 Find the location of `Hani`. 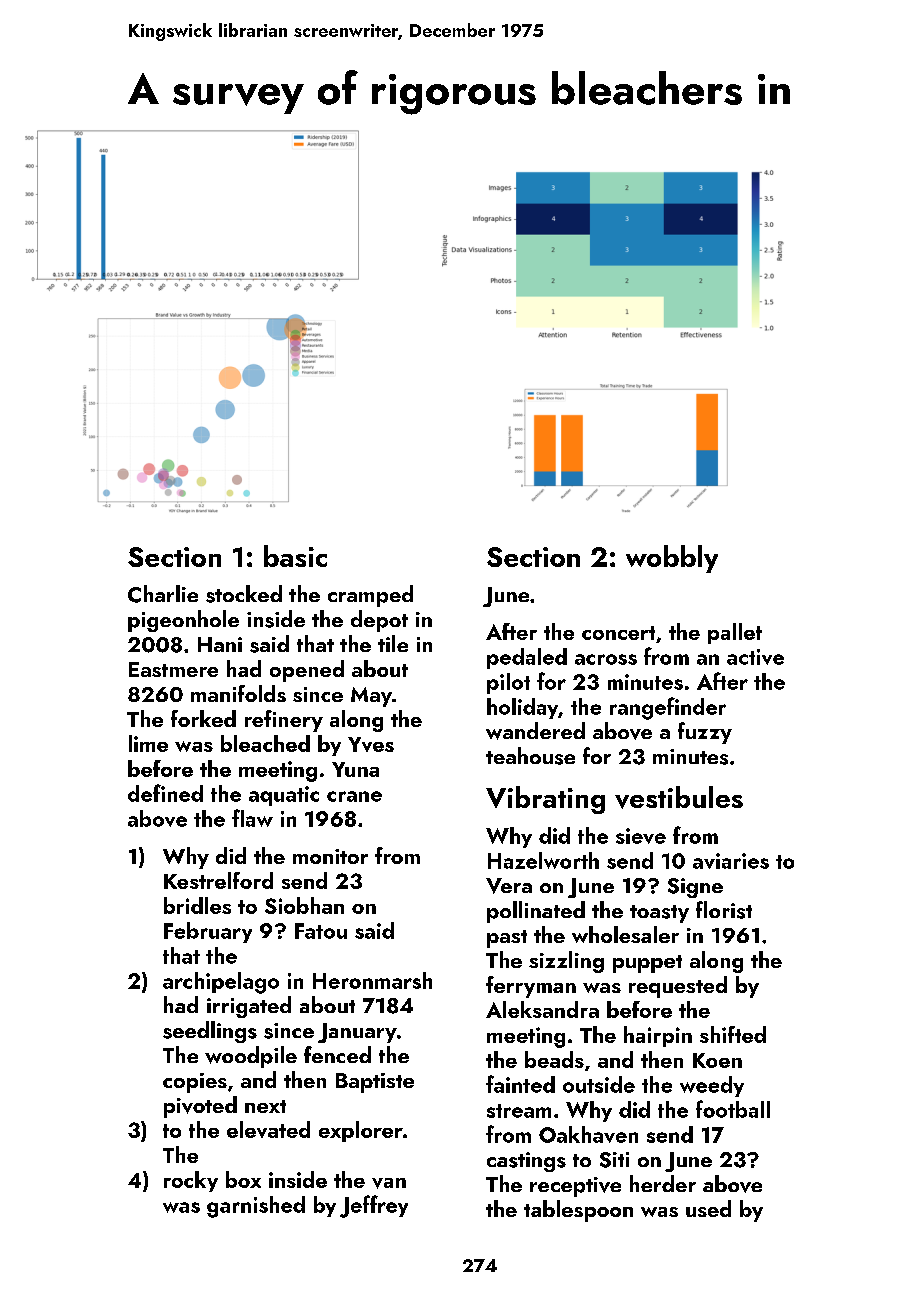

Hani is located at coordinates (220, 644).
